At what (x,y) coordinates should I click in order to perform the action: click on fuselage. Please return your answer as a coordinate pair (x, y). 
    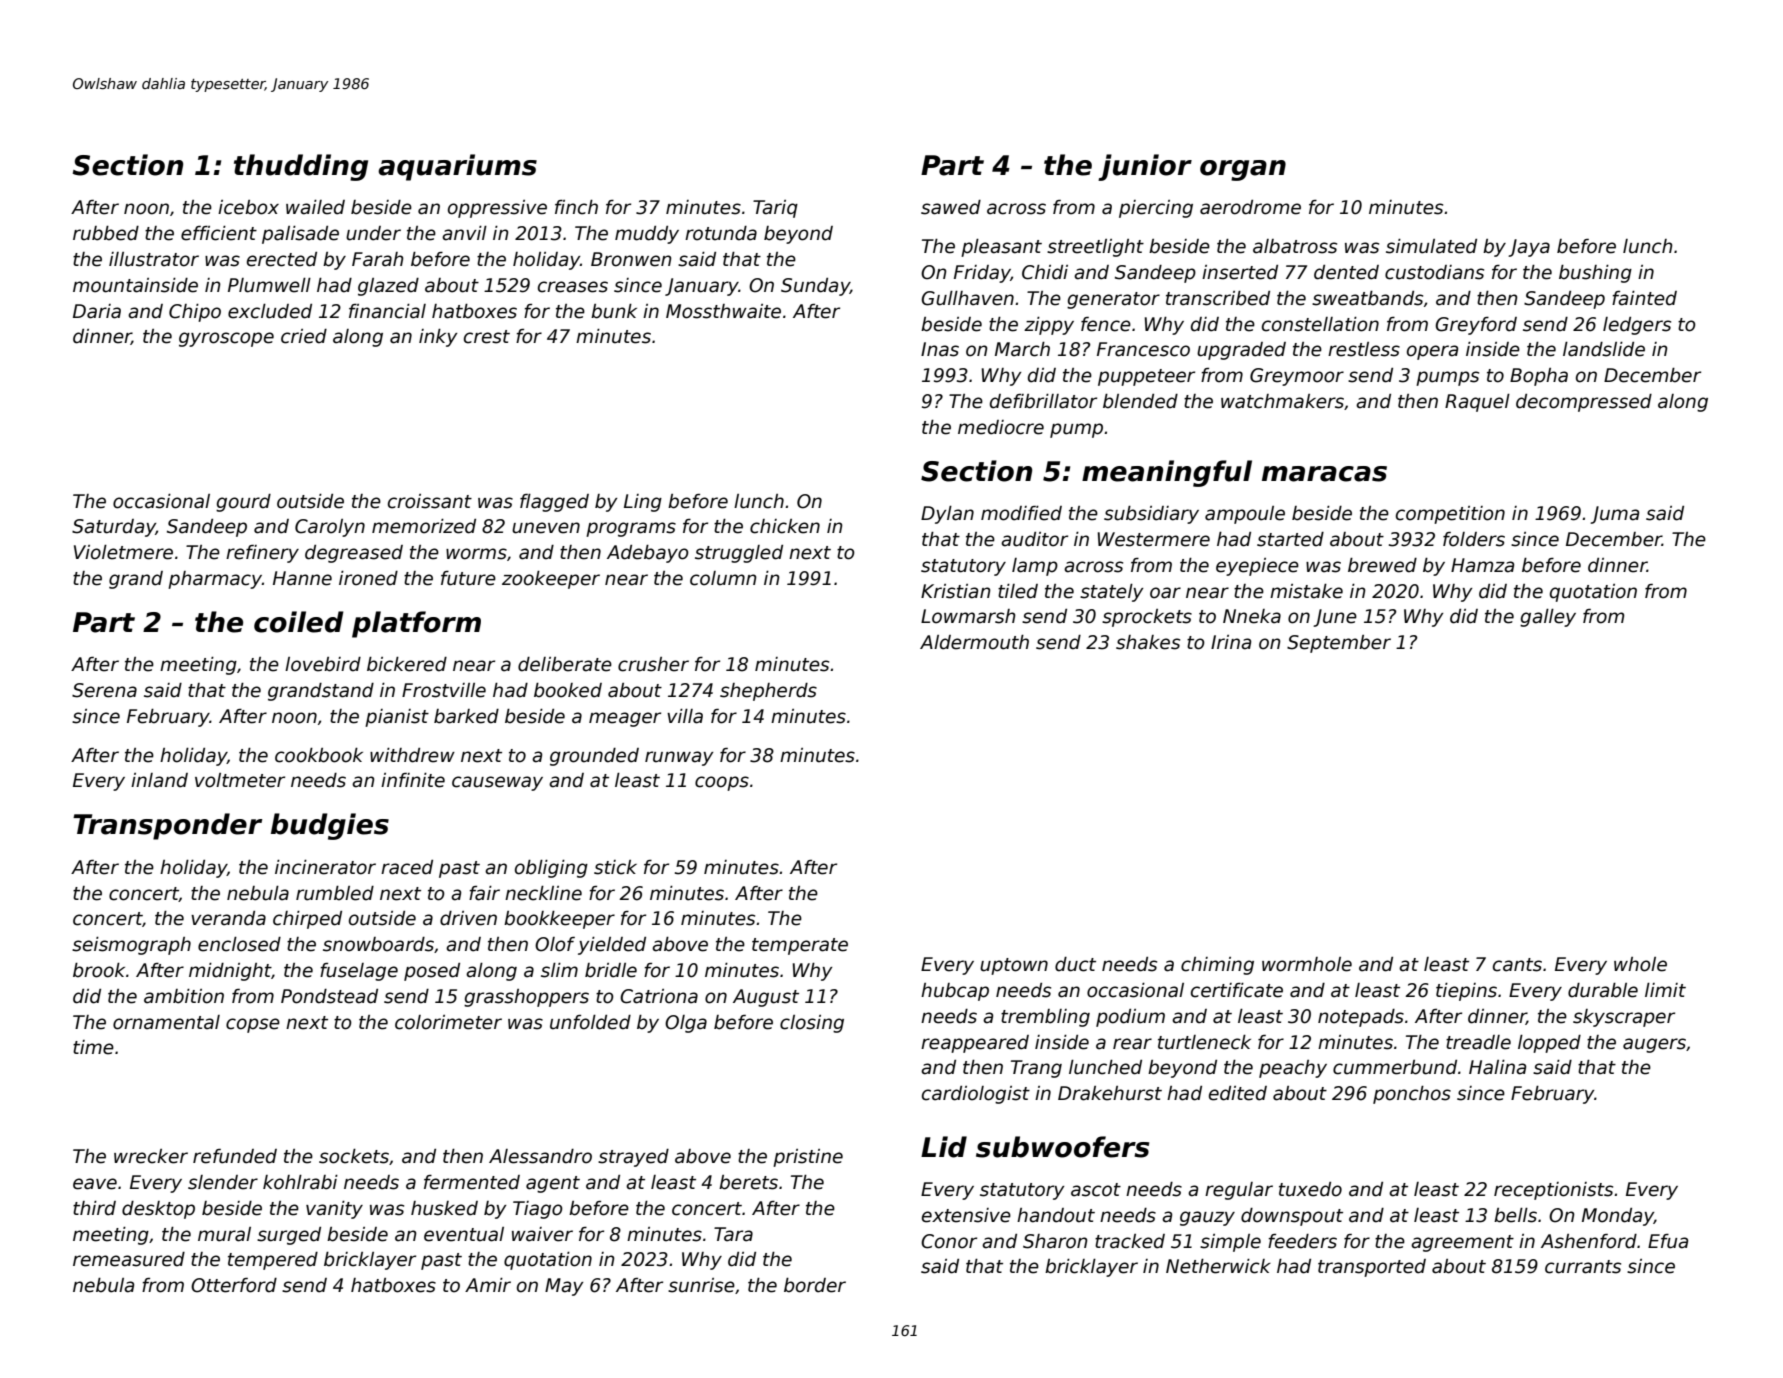
    Looking at the image, I should click on (359, 972).
